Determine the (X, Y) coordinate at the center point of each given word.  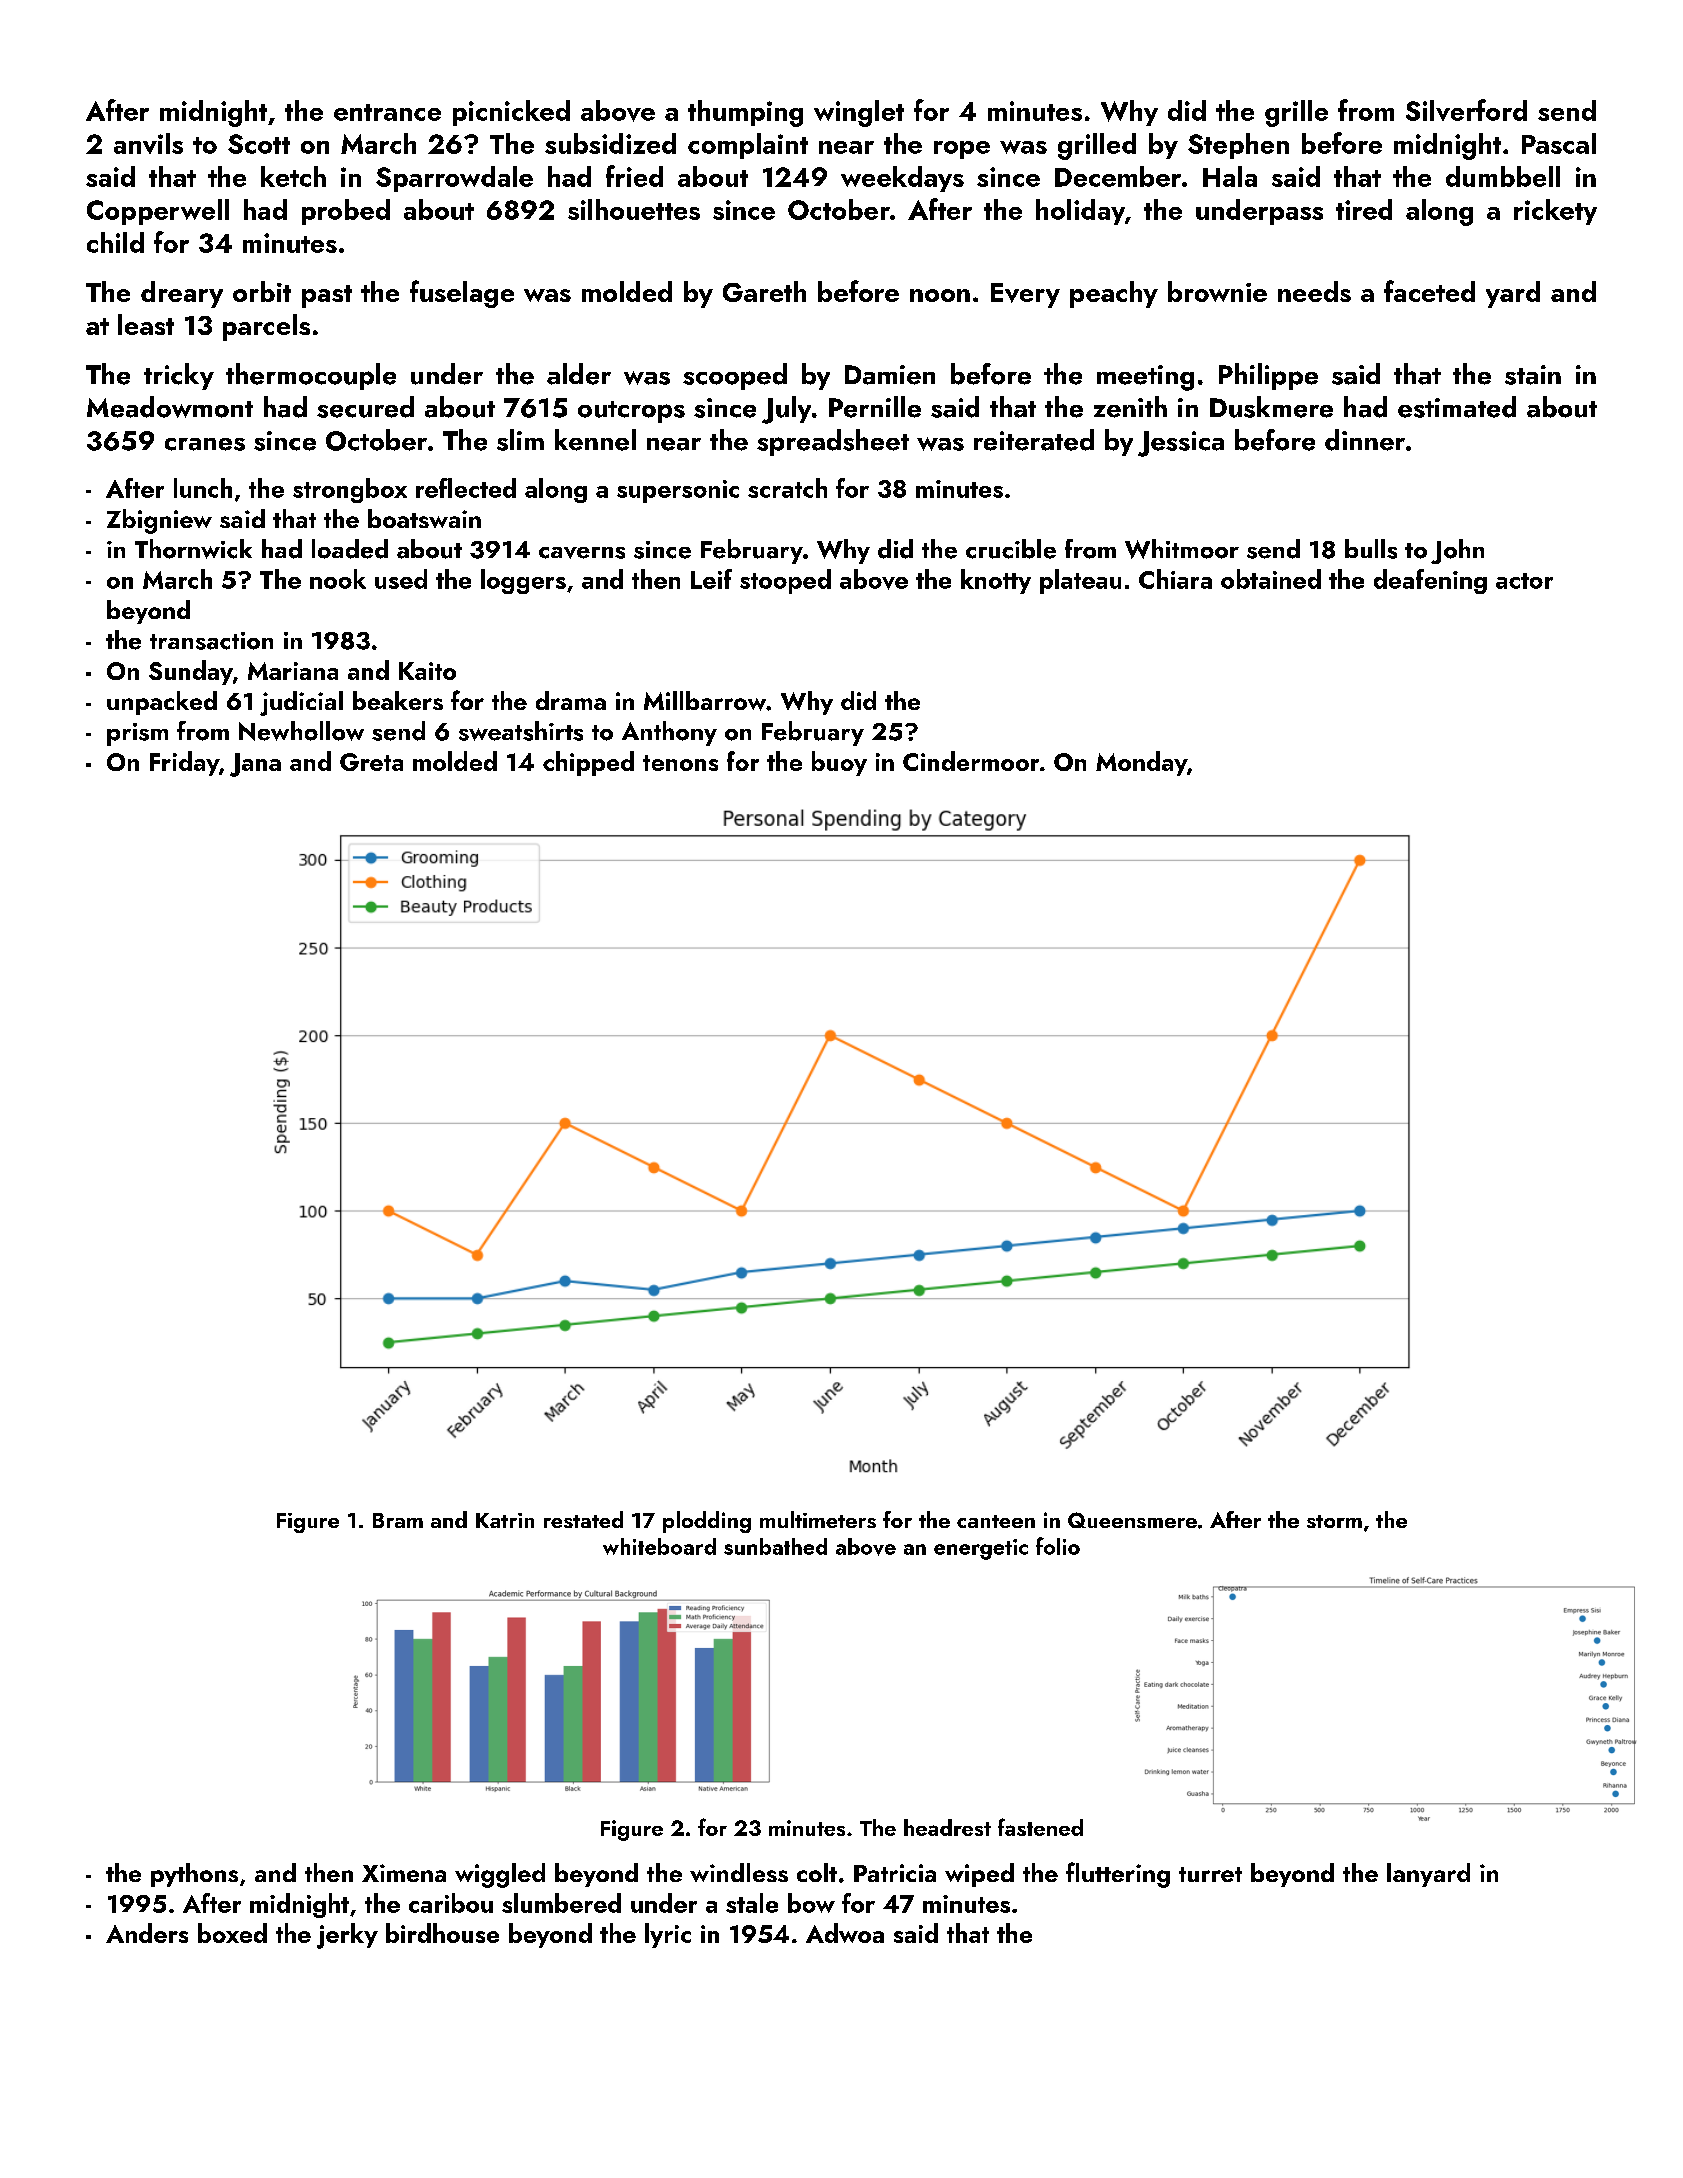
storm (1334, 1521)
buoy (839, 763)
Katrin (505, 1520)
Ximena (404, 1873)
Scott (259, 144)
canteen (996, 1521)
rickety (1555, 212)
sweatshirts (521, 731)
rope (962, 150)
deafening (1430, 581)
